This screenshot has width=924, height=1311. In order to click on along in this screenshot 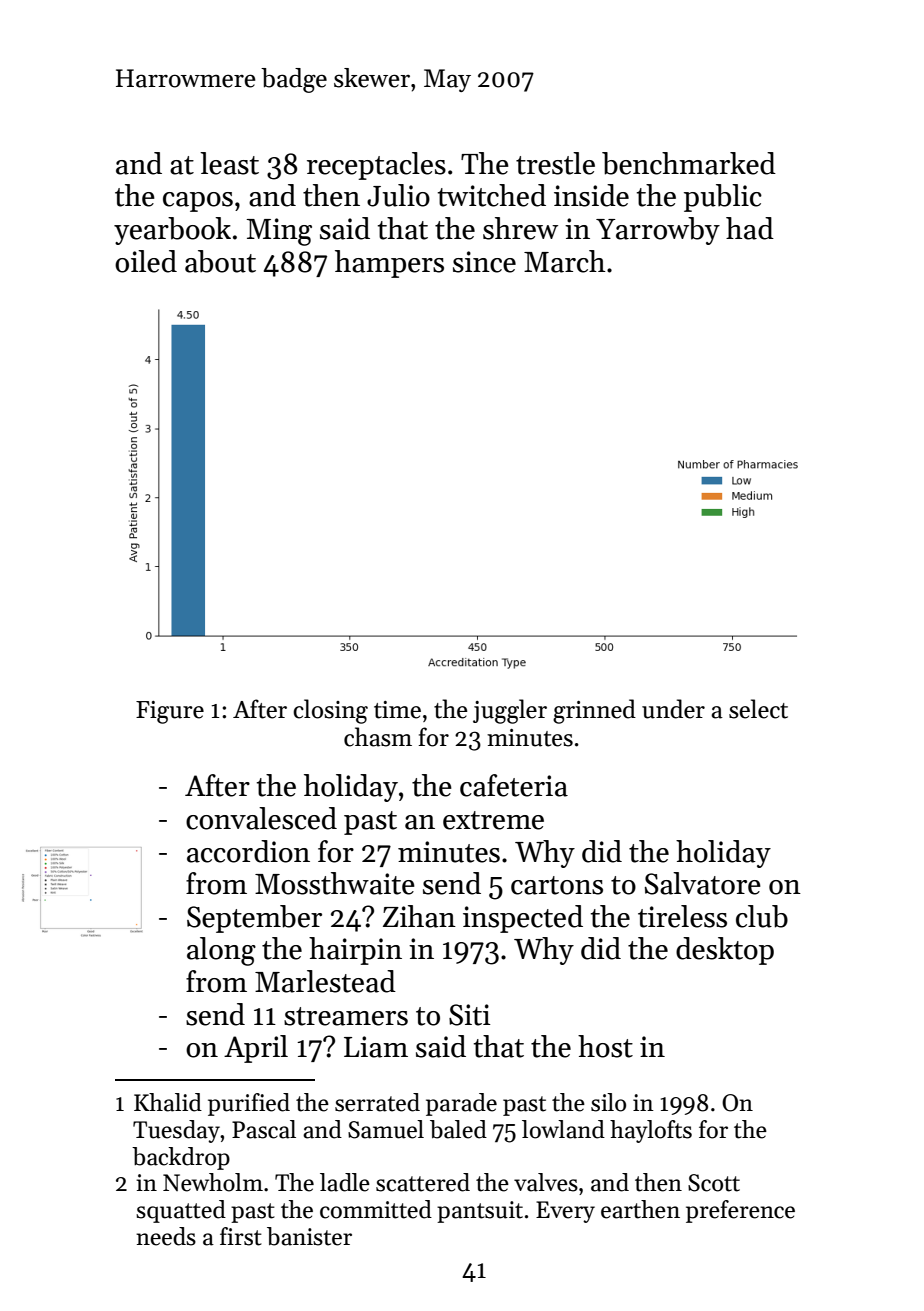, I will do `click(221, 951)`.
